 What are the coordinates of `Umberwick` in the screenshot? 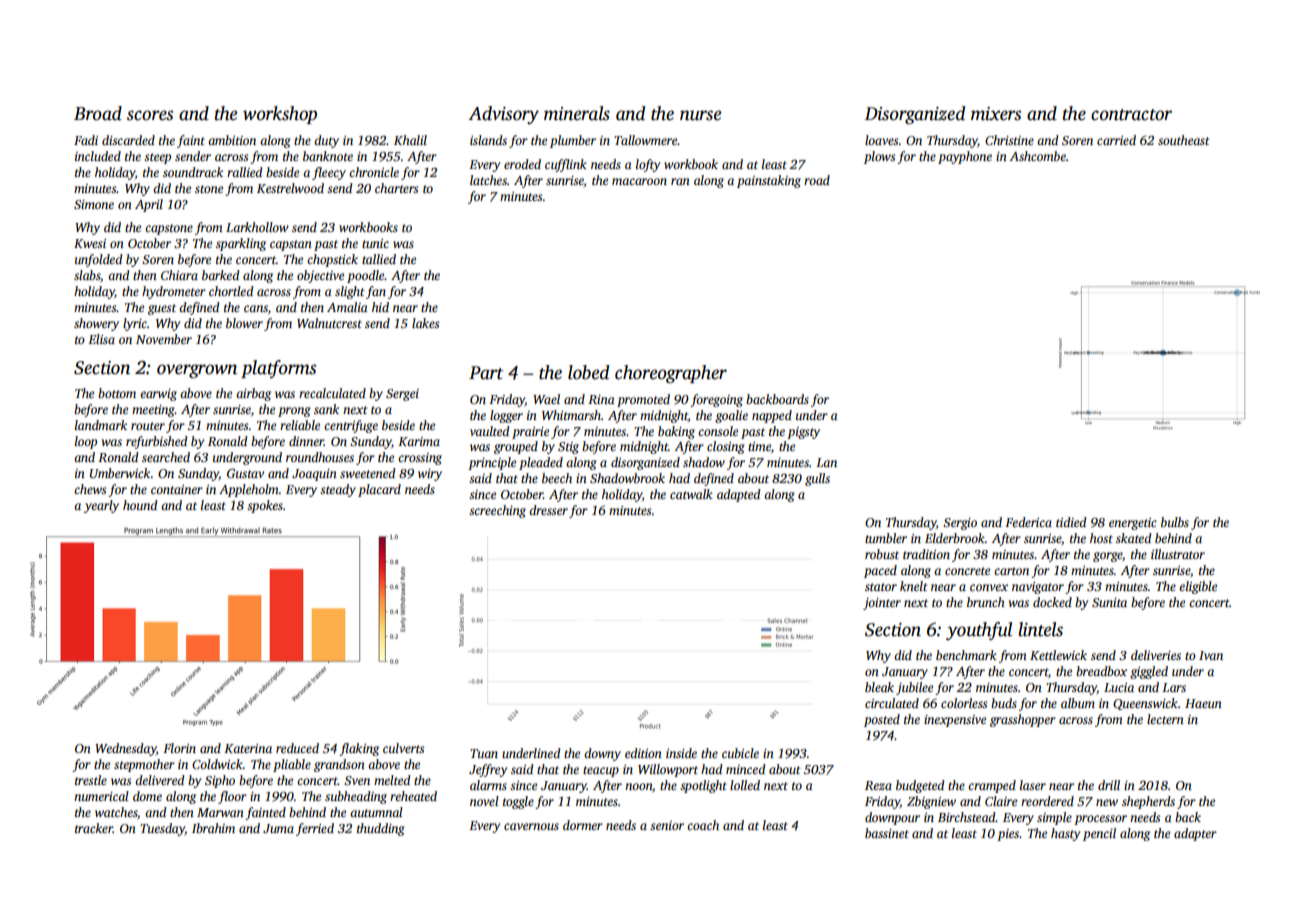 It's located at (120, 473).
